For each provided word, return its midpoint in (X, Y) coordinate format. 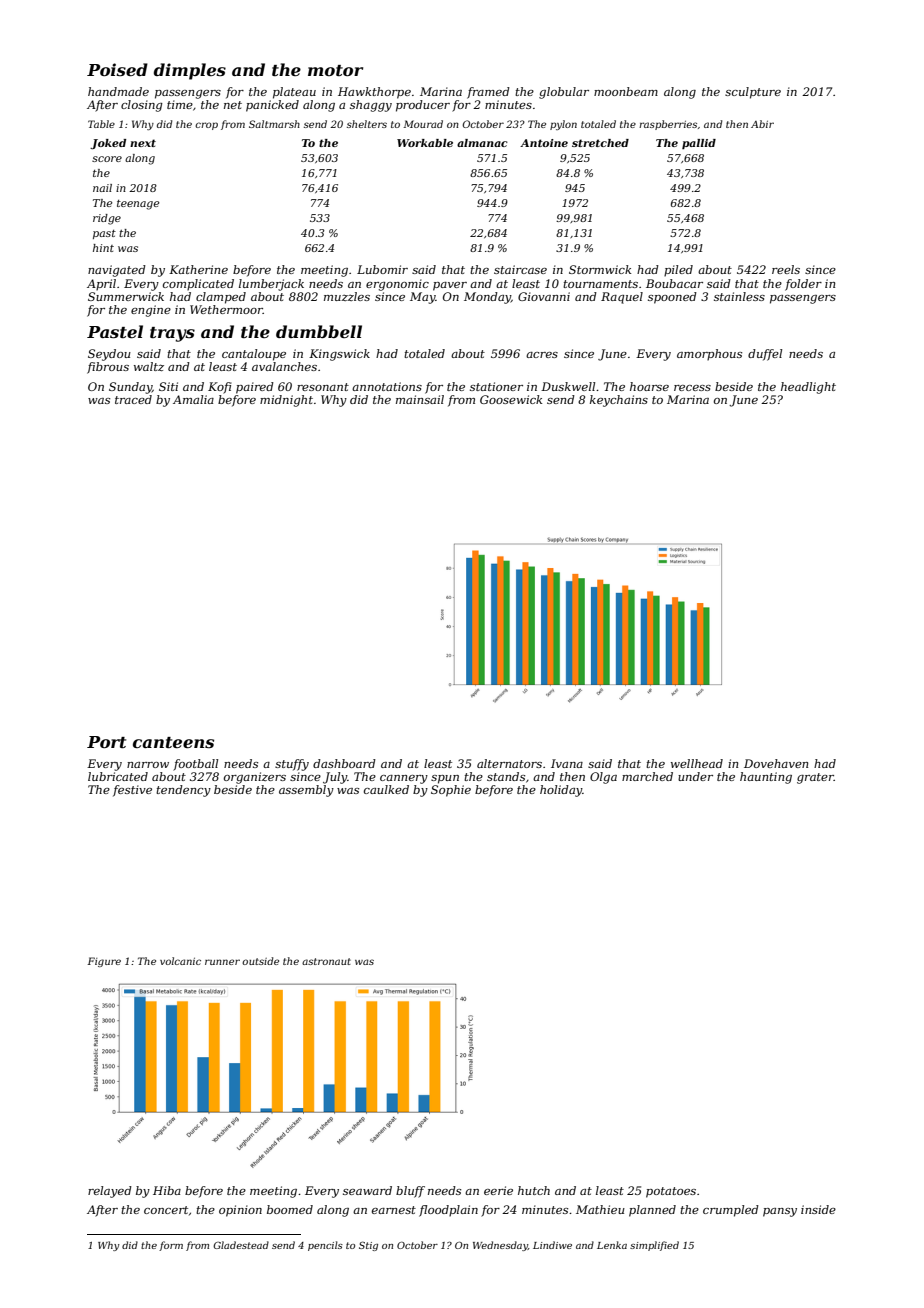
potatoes (671, 1192)
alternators (509, 763)
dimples (190, 71)
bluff (410, 1192)
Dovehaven (776, 763)
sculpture (753, 93)
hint (103, 248)
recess (692, 388)
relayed (110, 1192)
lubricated (118, 776)
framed (488, 93)
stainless (739, 296)
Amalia (193, 399)
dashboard (344, 763)
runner (222, 962)
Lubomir (382, 269)
